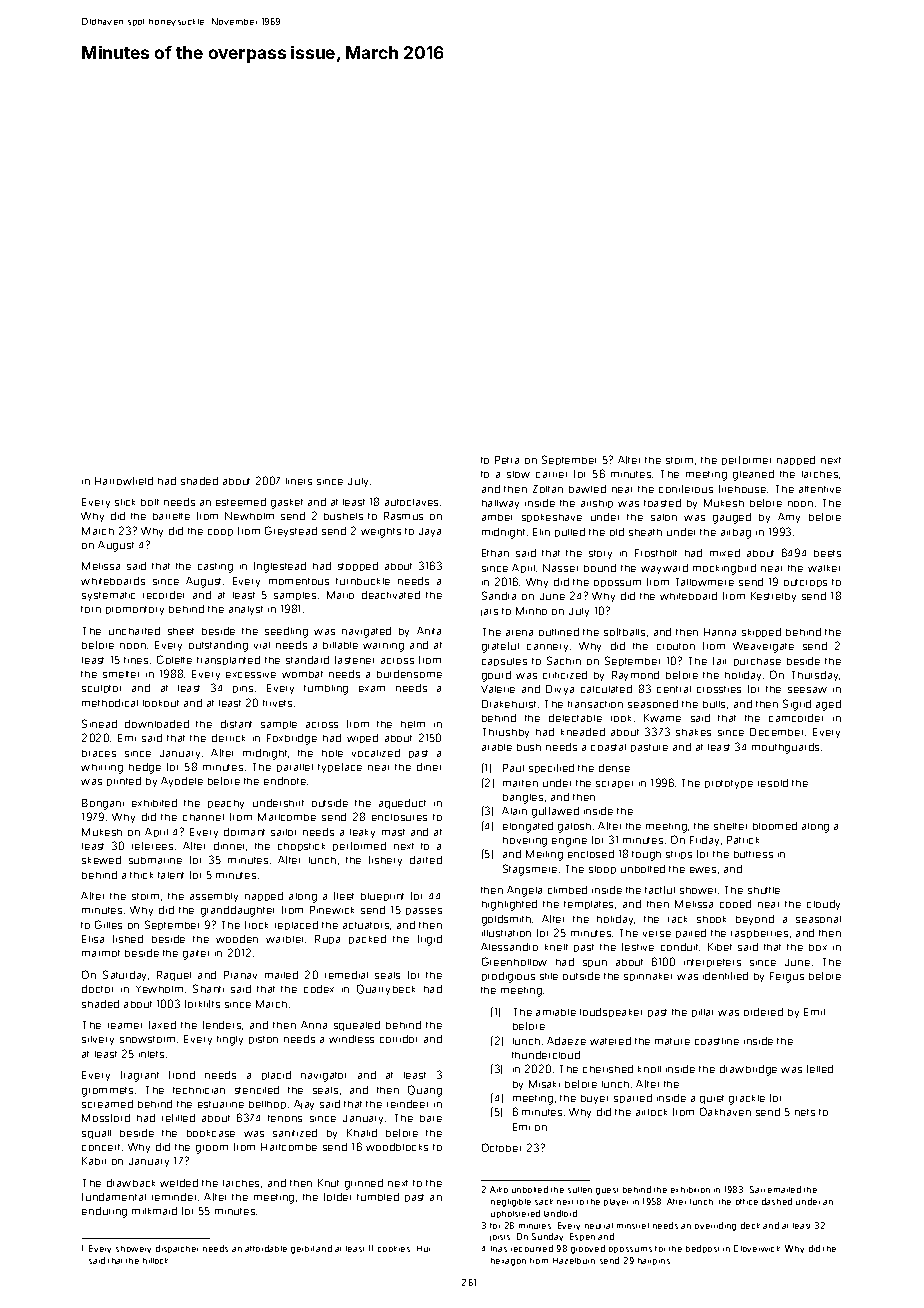 This screenshot has width=924, height=1308. I want to click on bedpost, so click(702, 1249).
